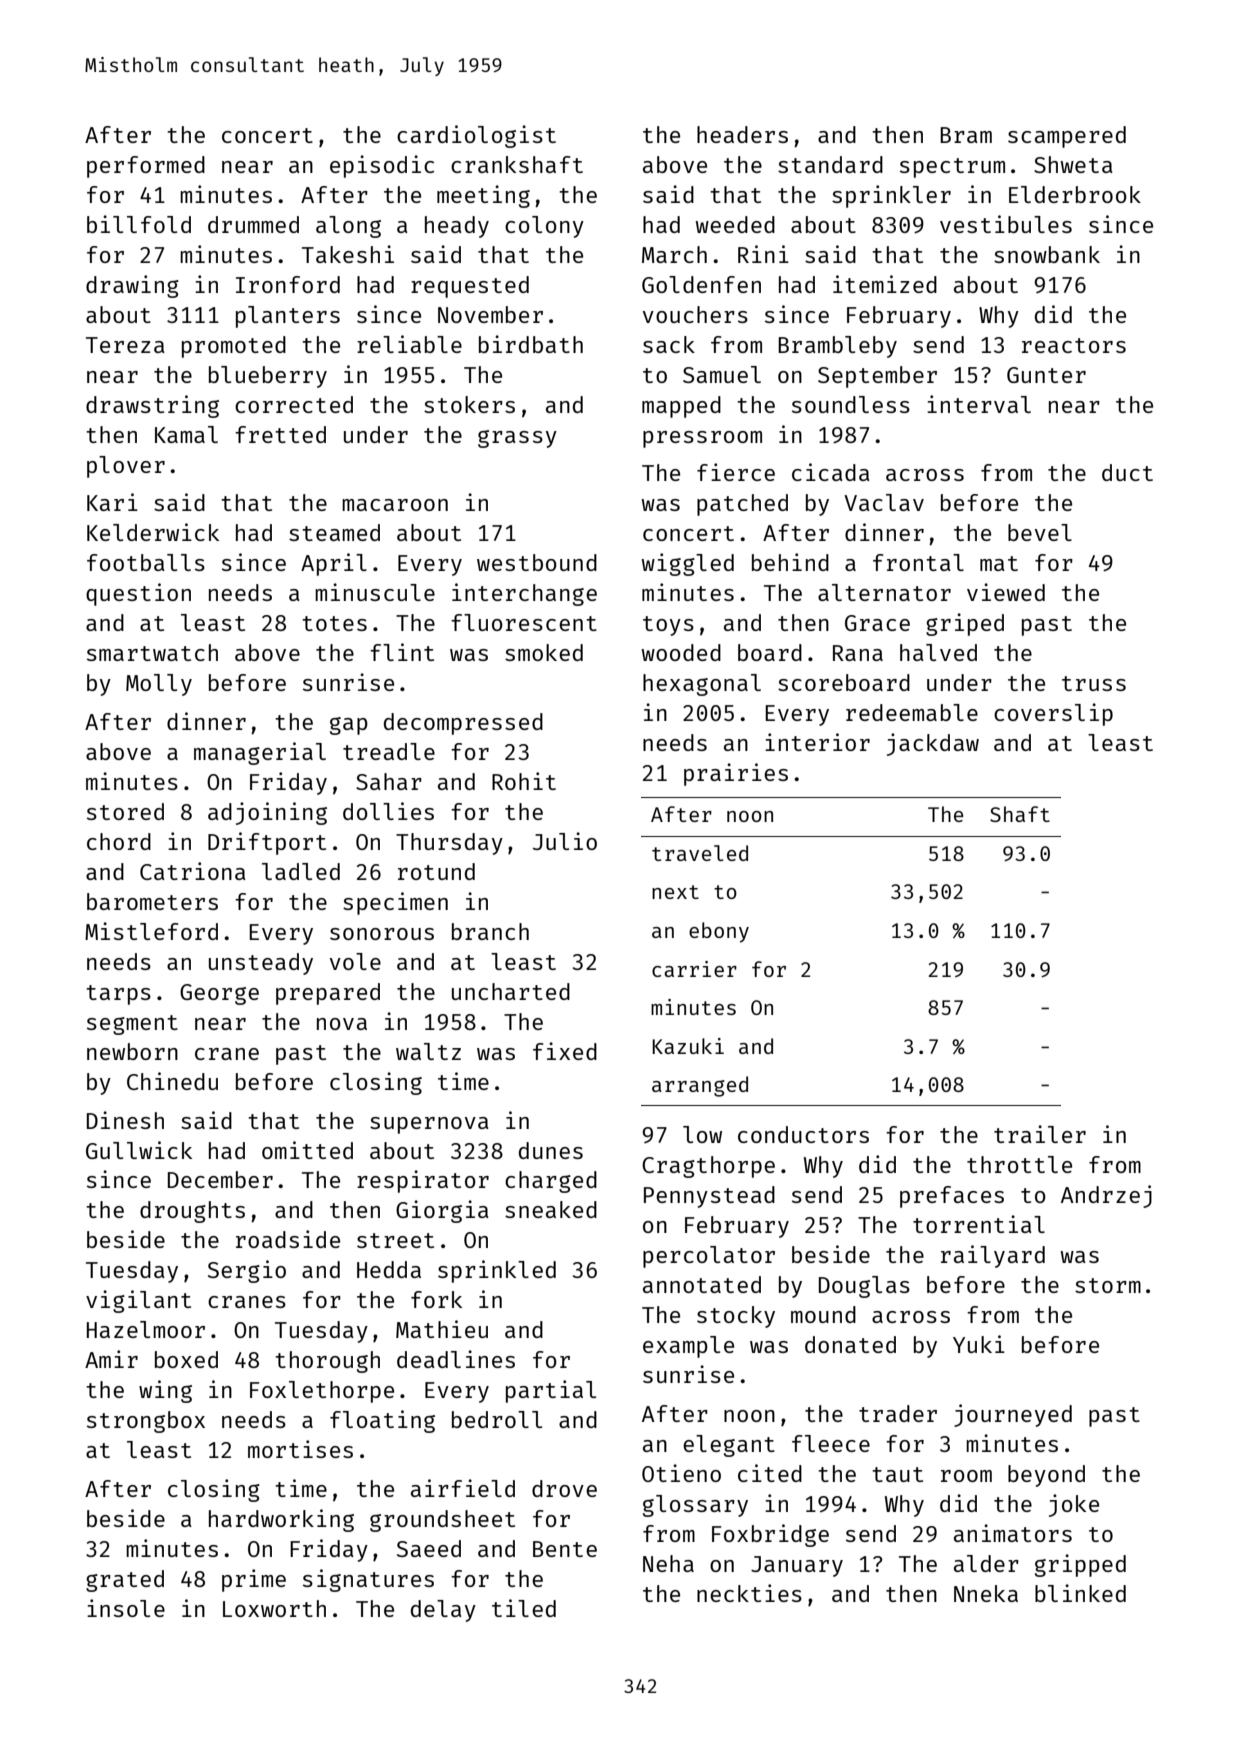 Image resolution: width=1247 pixels, height=1764 pixels. Describe the element at coordinates (1067, 137) in the screenshot. I see `scampered` at that location.
